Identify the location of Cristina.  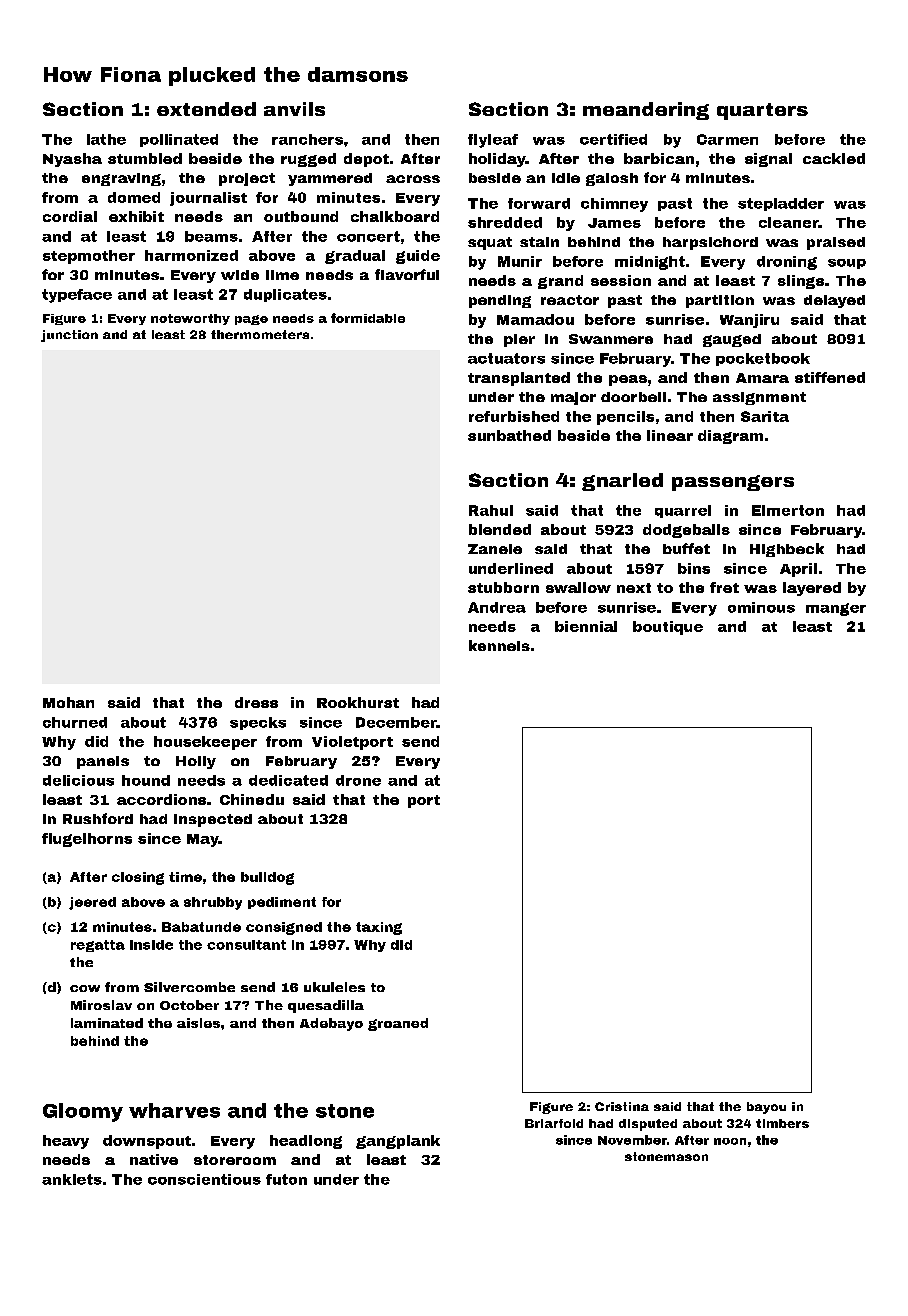
(622, 1106).
